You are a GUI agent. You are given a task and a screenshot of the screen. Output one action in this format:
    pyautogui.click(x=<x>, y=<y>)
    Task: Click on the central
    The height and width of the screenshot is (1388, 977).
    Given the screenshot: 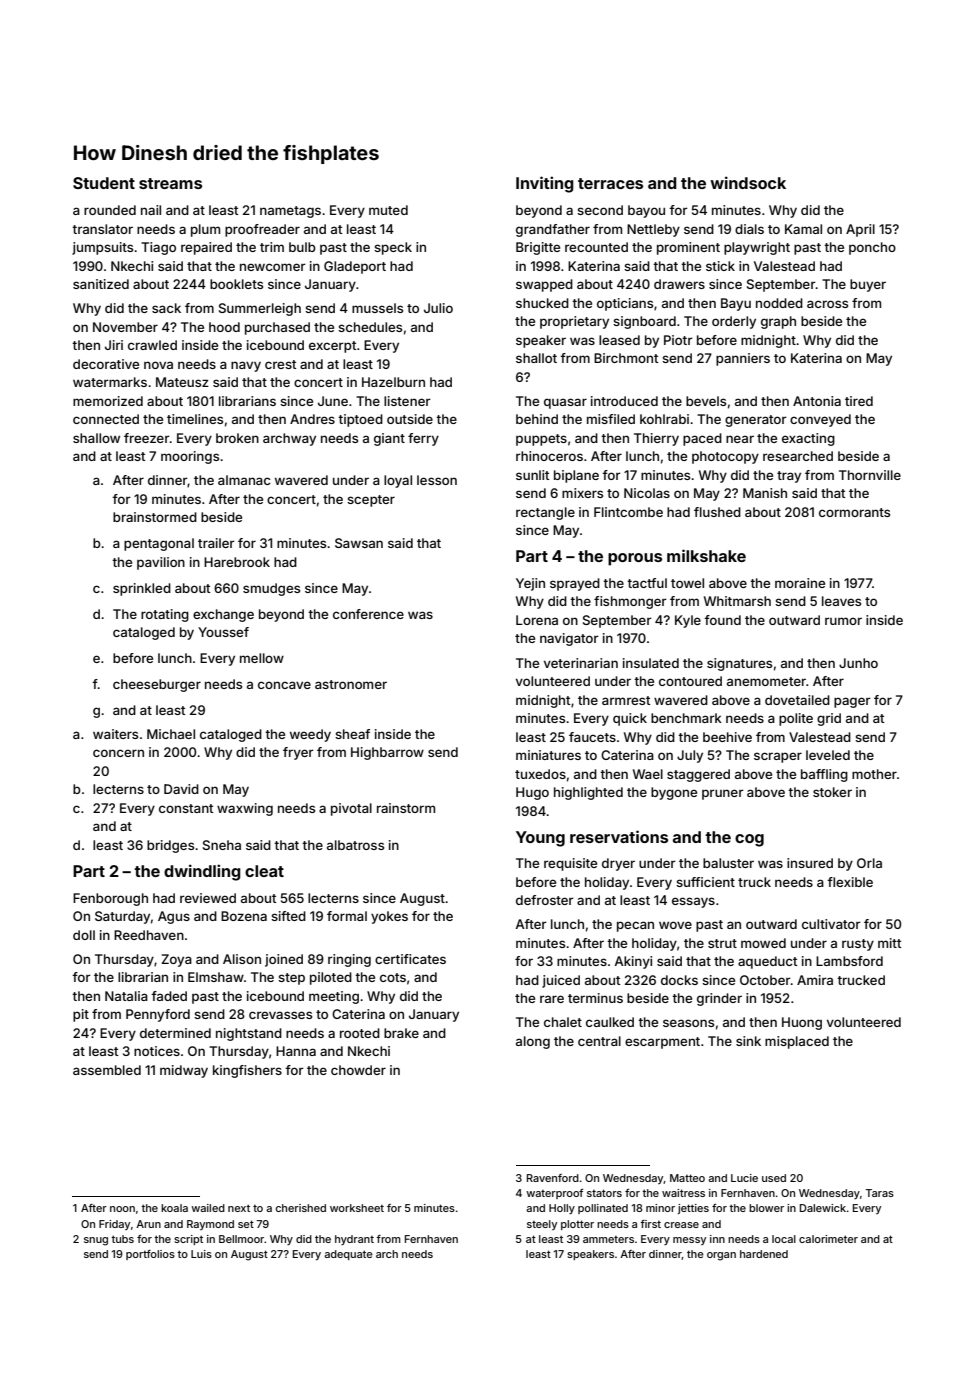 What is the action you would take?
    pyautogui.click(x=599, y=1041)
